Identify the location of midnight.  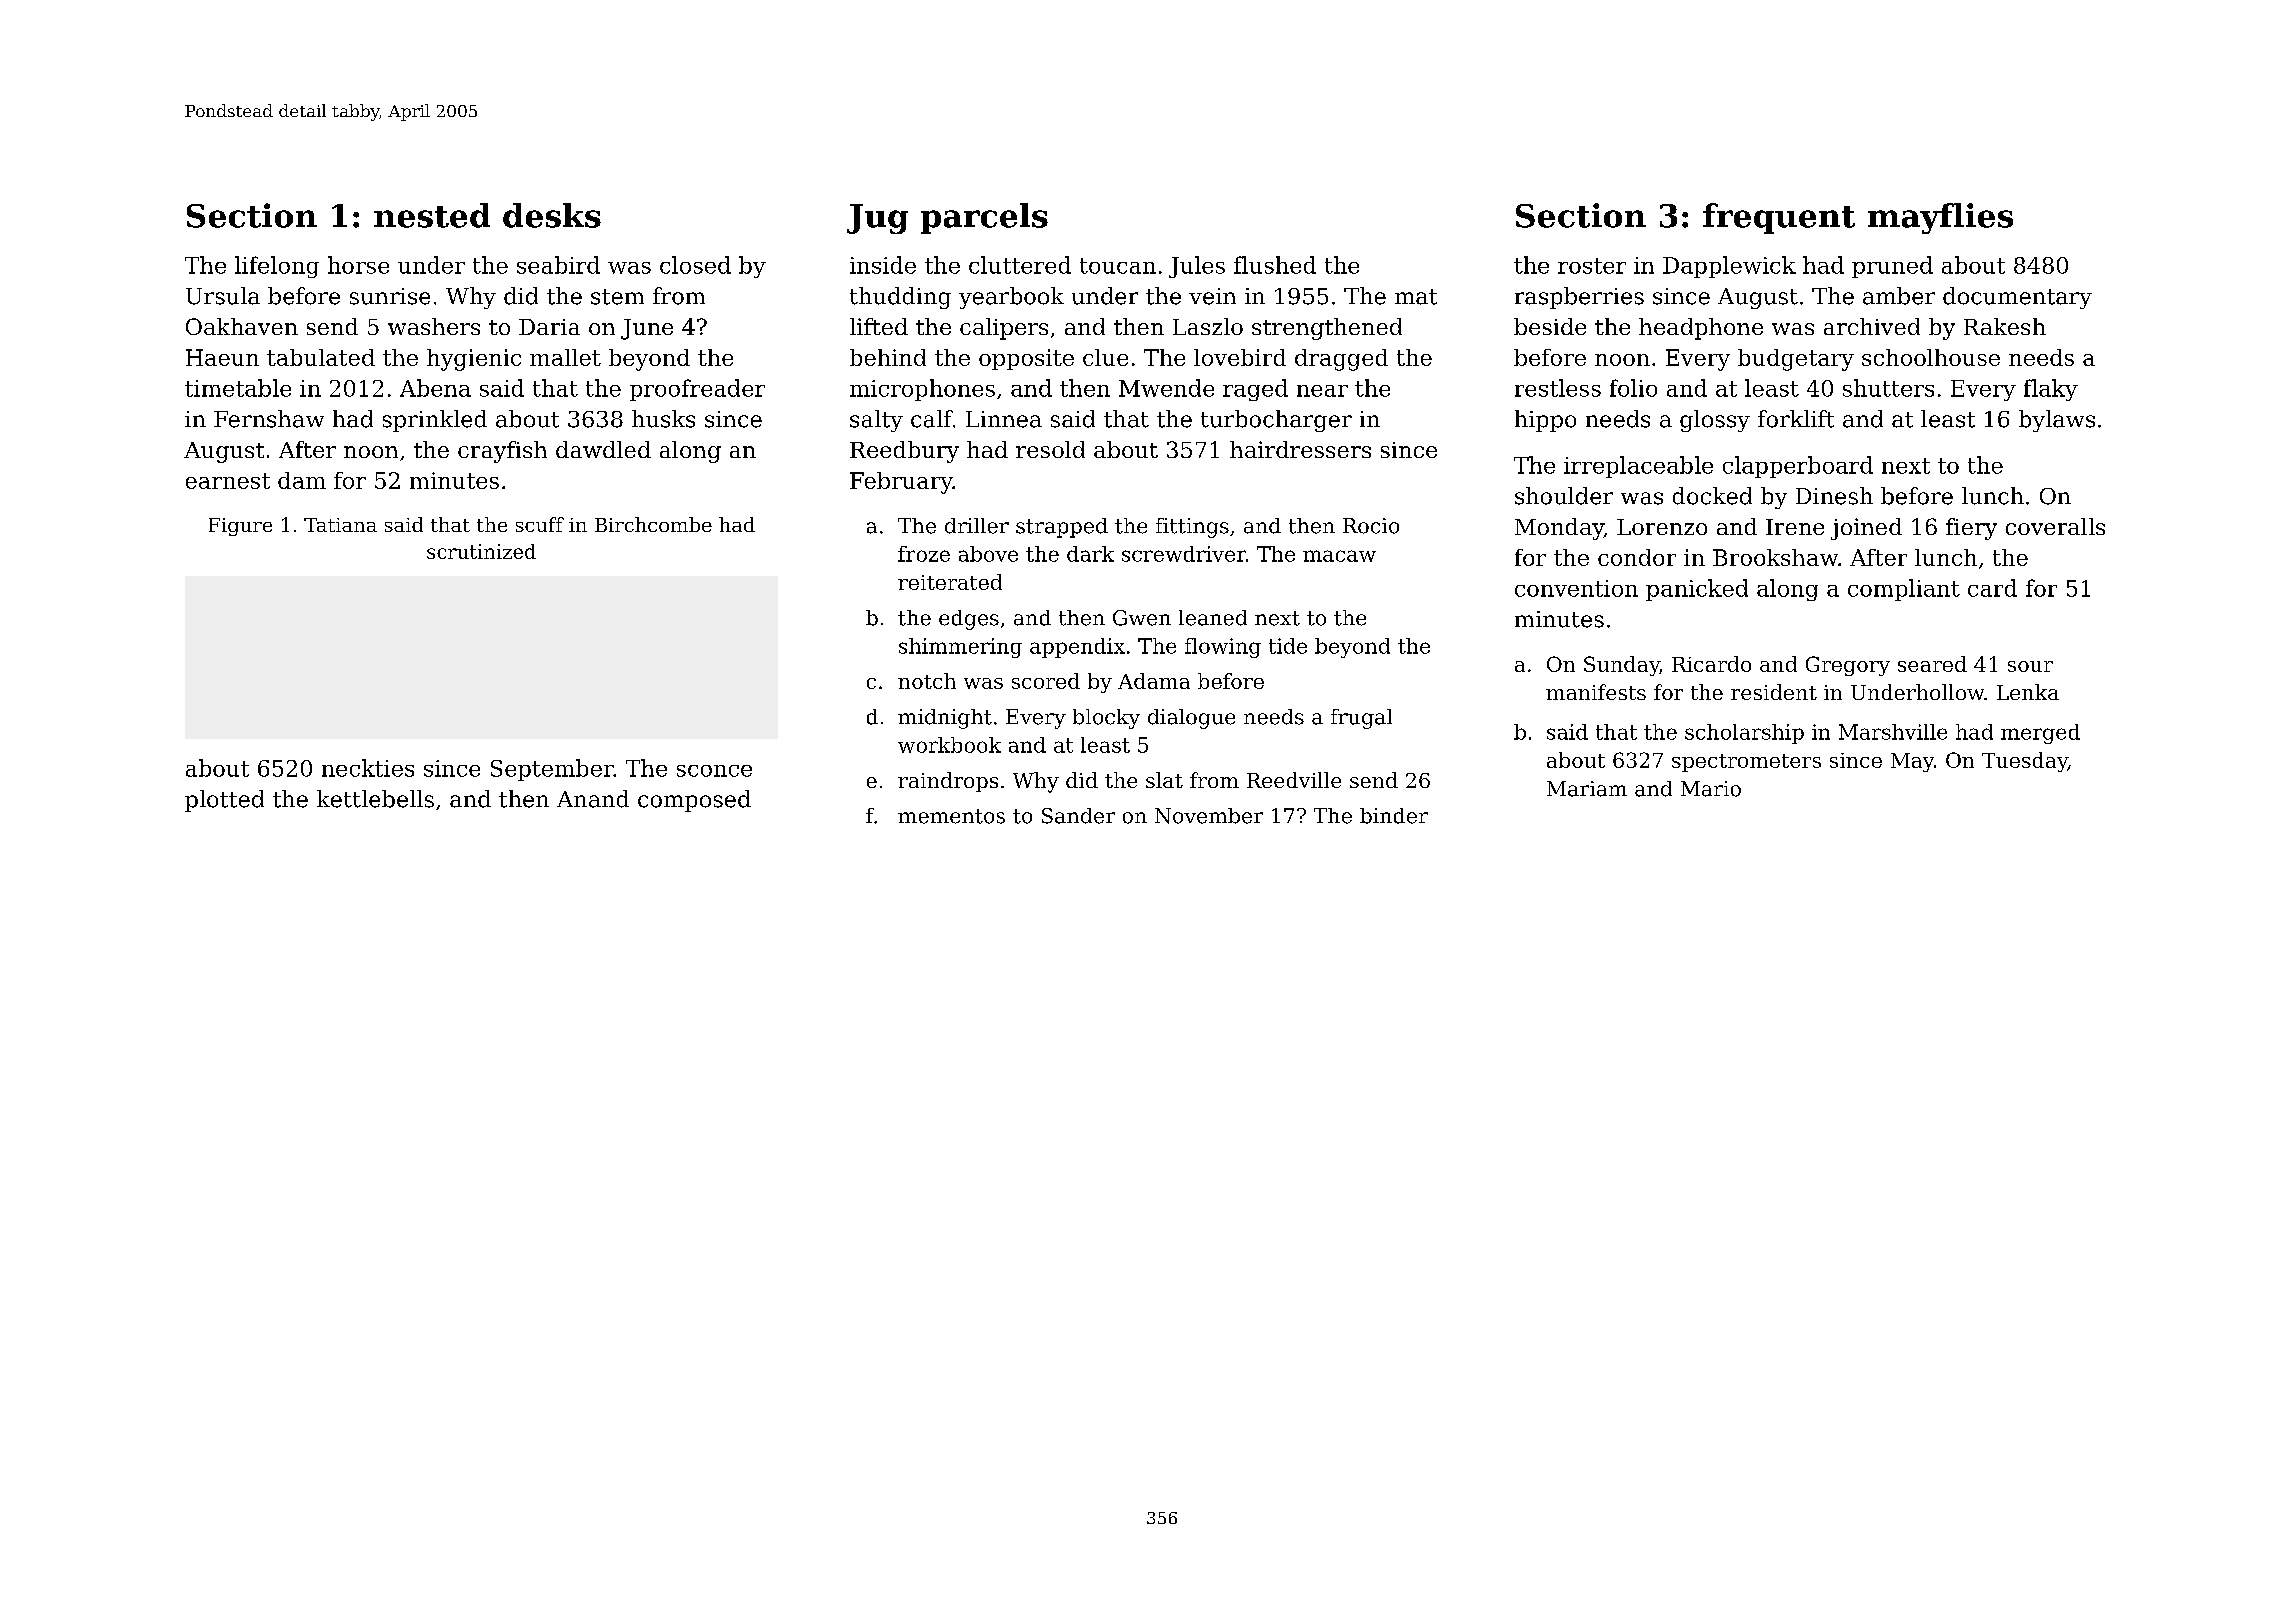
(945, 719).
